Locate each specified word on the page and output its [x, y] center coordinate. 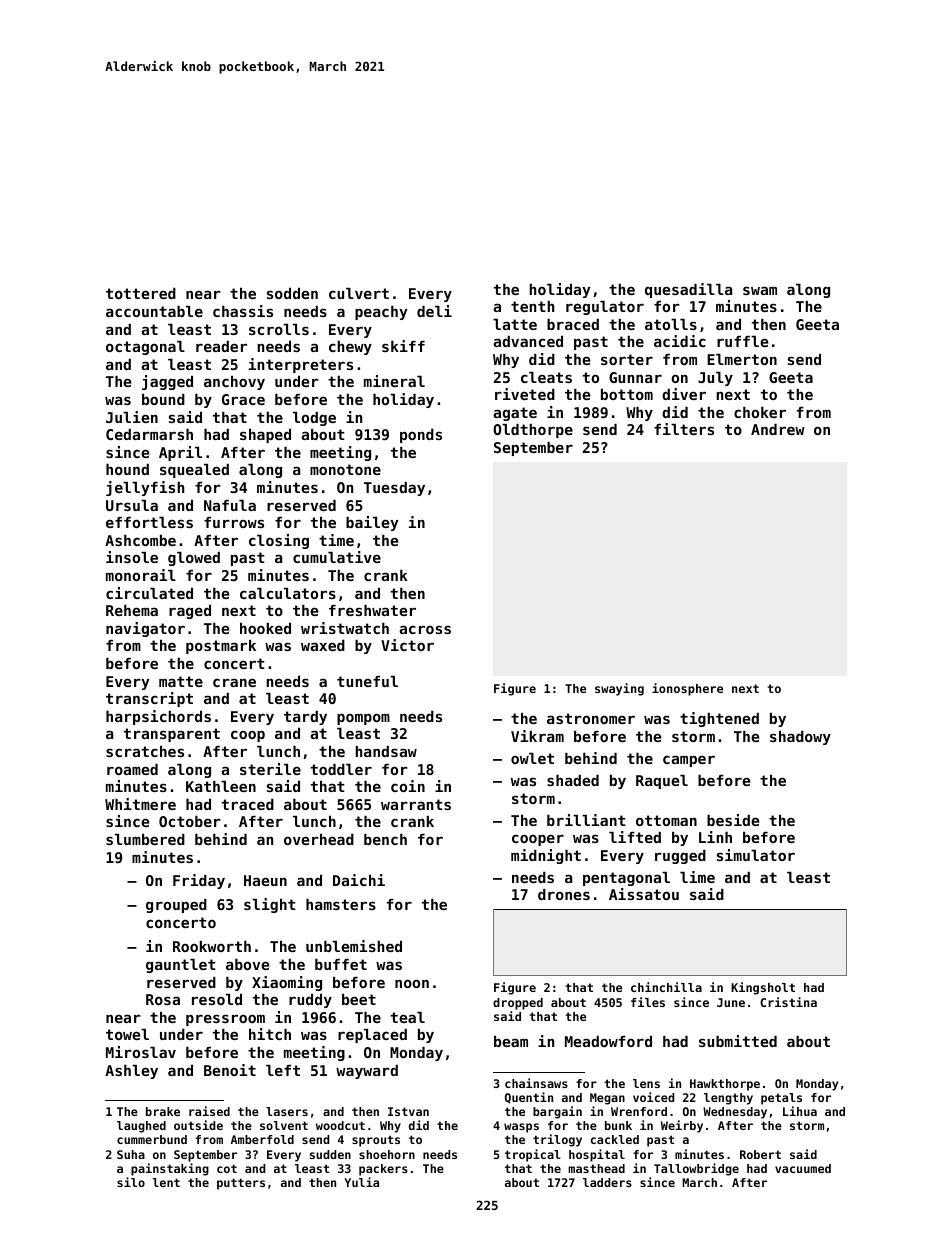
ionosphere [687, 689]
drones [564, 894]
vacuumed [803, 1168]
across [425, 629]
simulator [756, 855]
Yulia [361, 1182]
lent [166, 1182]
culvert [359, 293]
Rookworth [212, 946]
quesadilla [688, 290]
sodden [292, 293]
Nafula [230, 505]
